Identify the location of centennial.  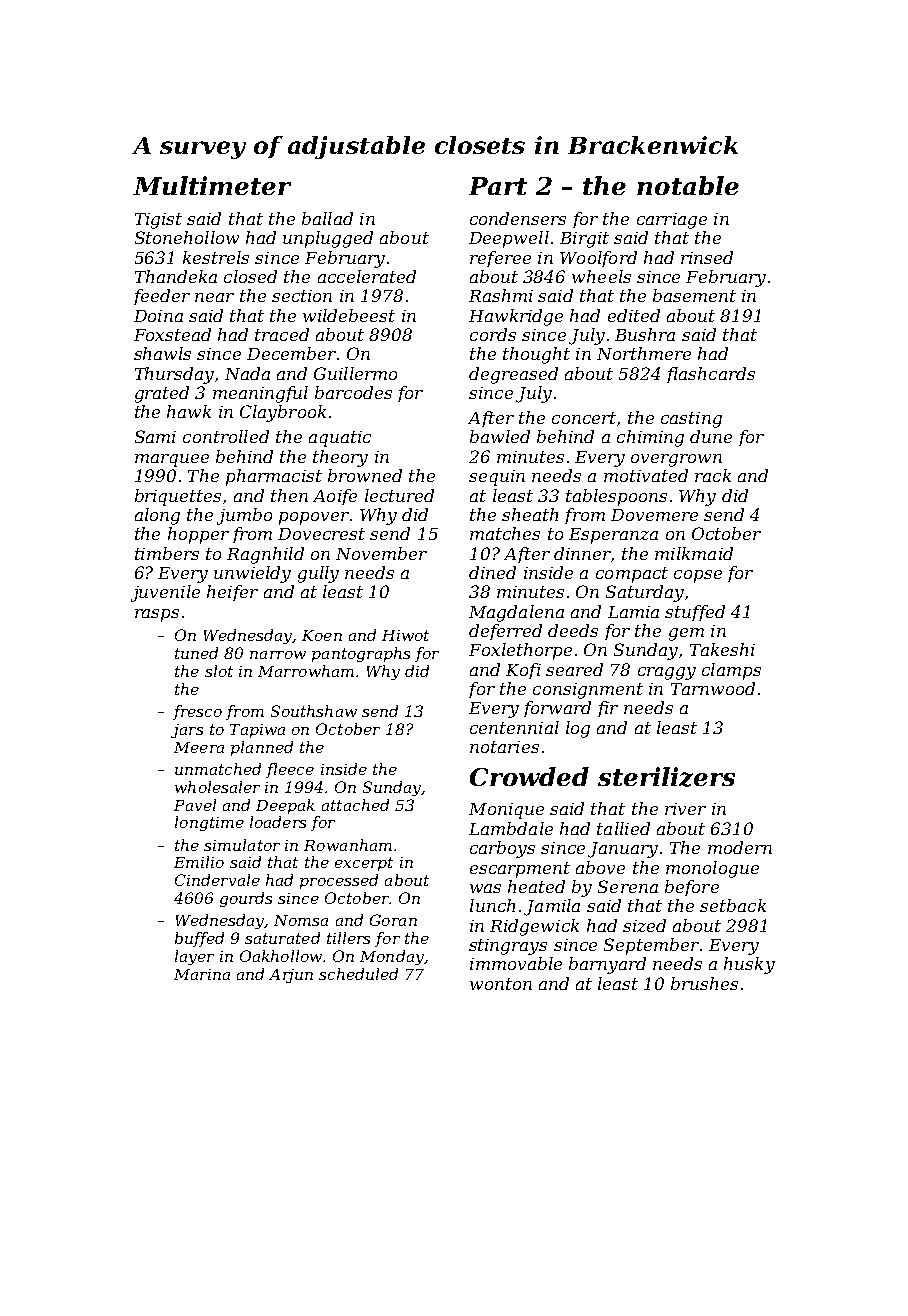
(514, 727).
